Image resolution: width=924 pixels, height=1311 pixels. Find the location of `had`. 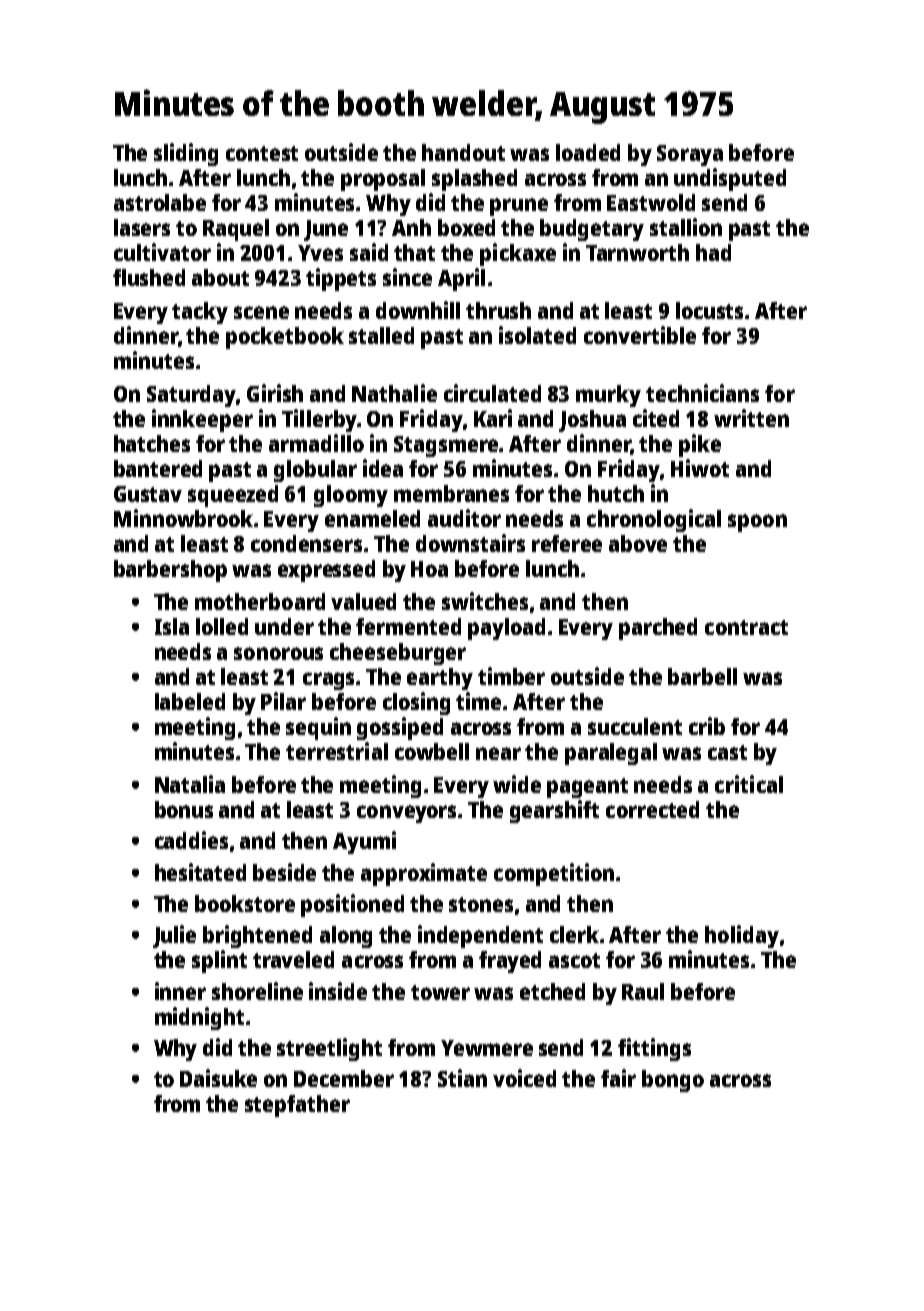

had is located at coordinates (713, 252).
